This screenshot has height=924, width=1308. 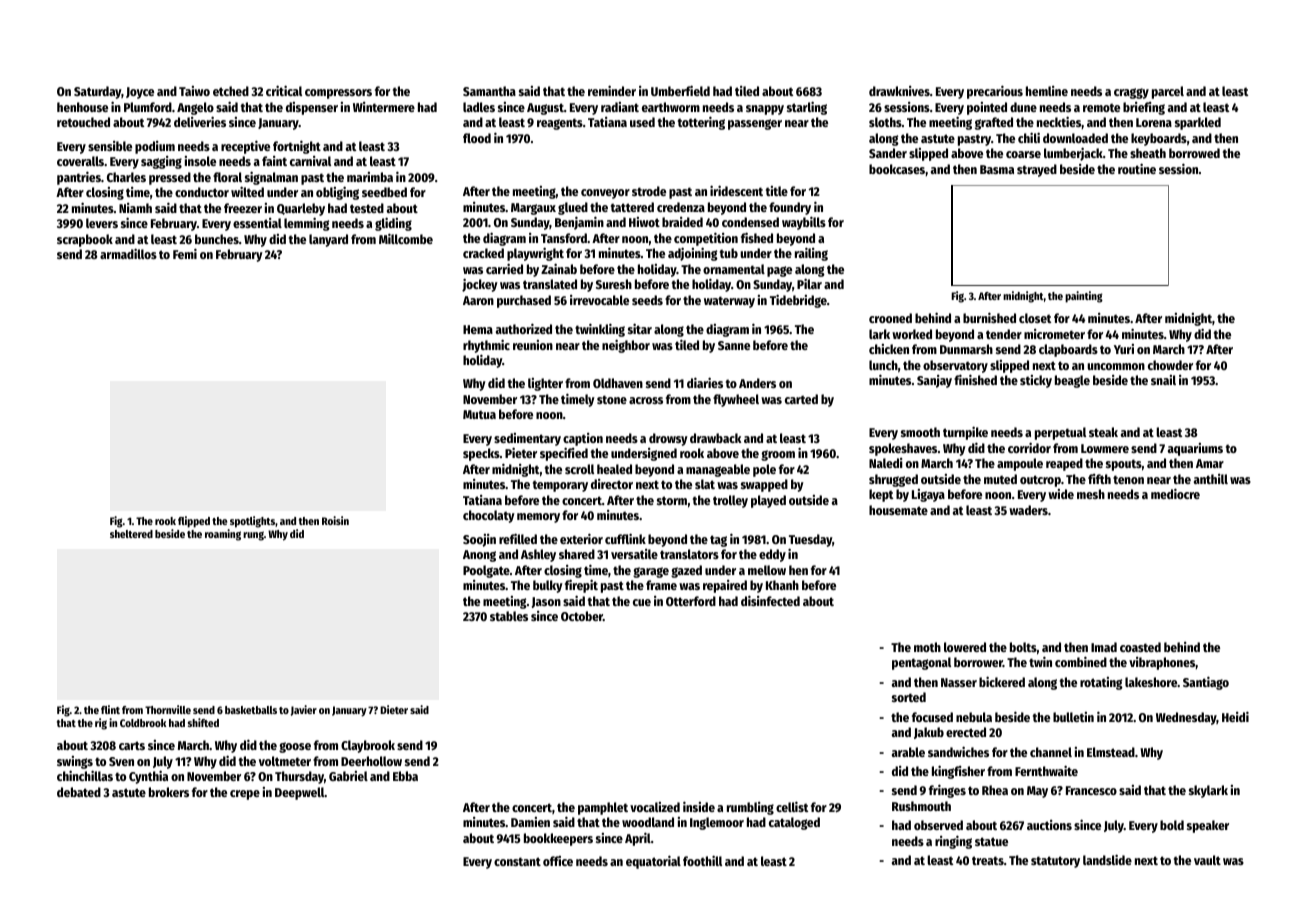 What do you see at coordinates (110, 709) in the screenshot?
I see `flint` at bounding box center [110, 709].
